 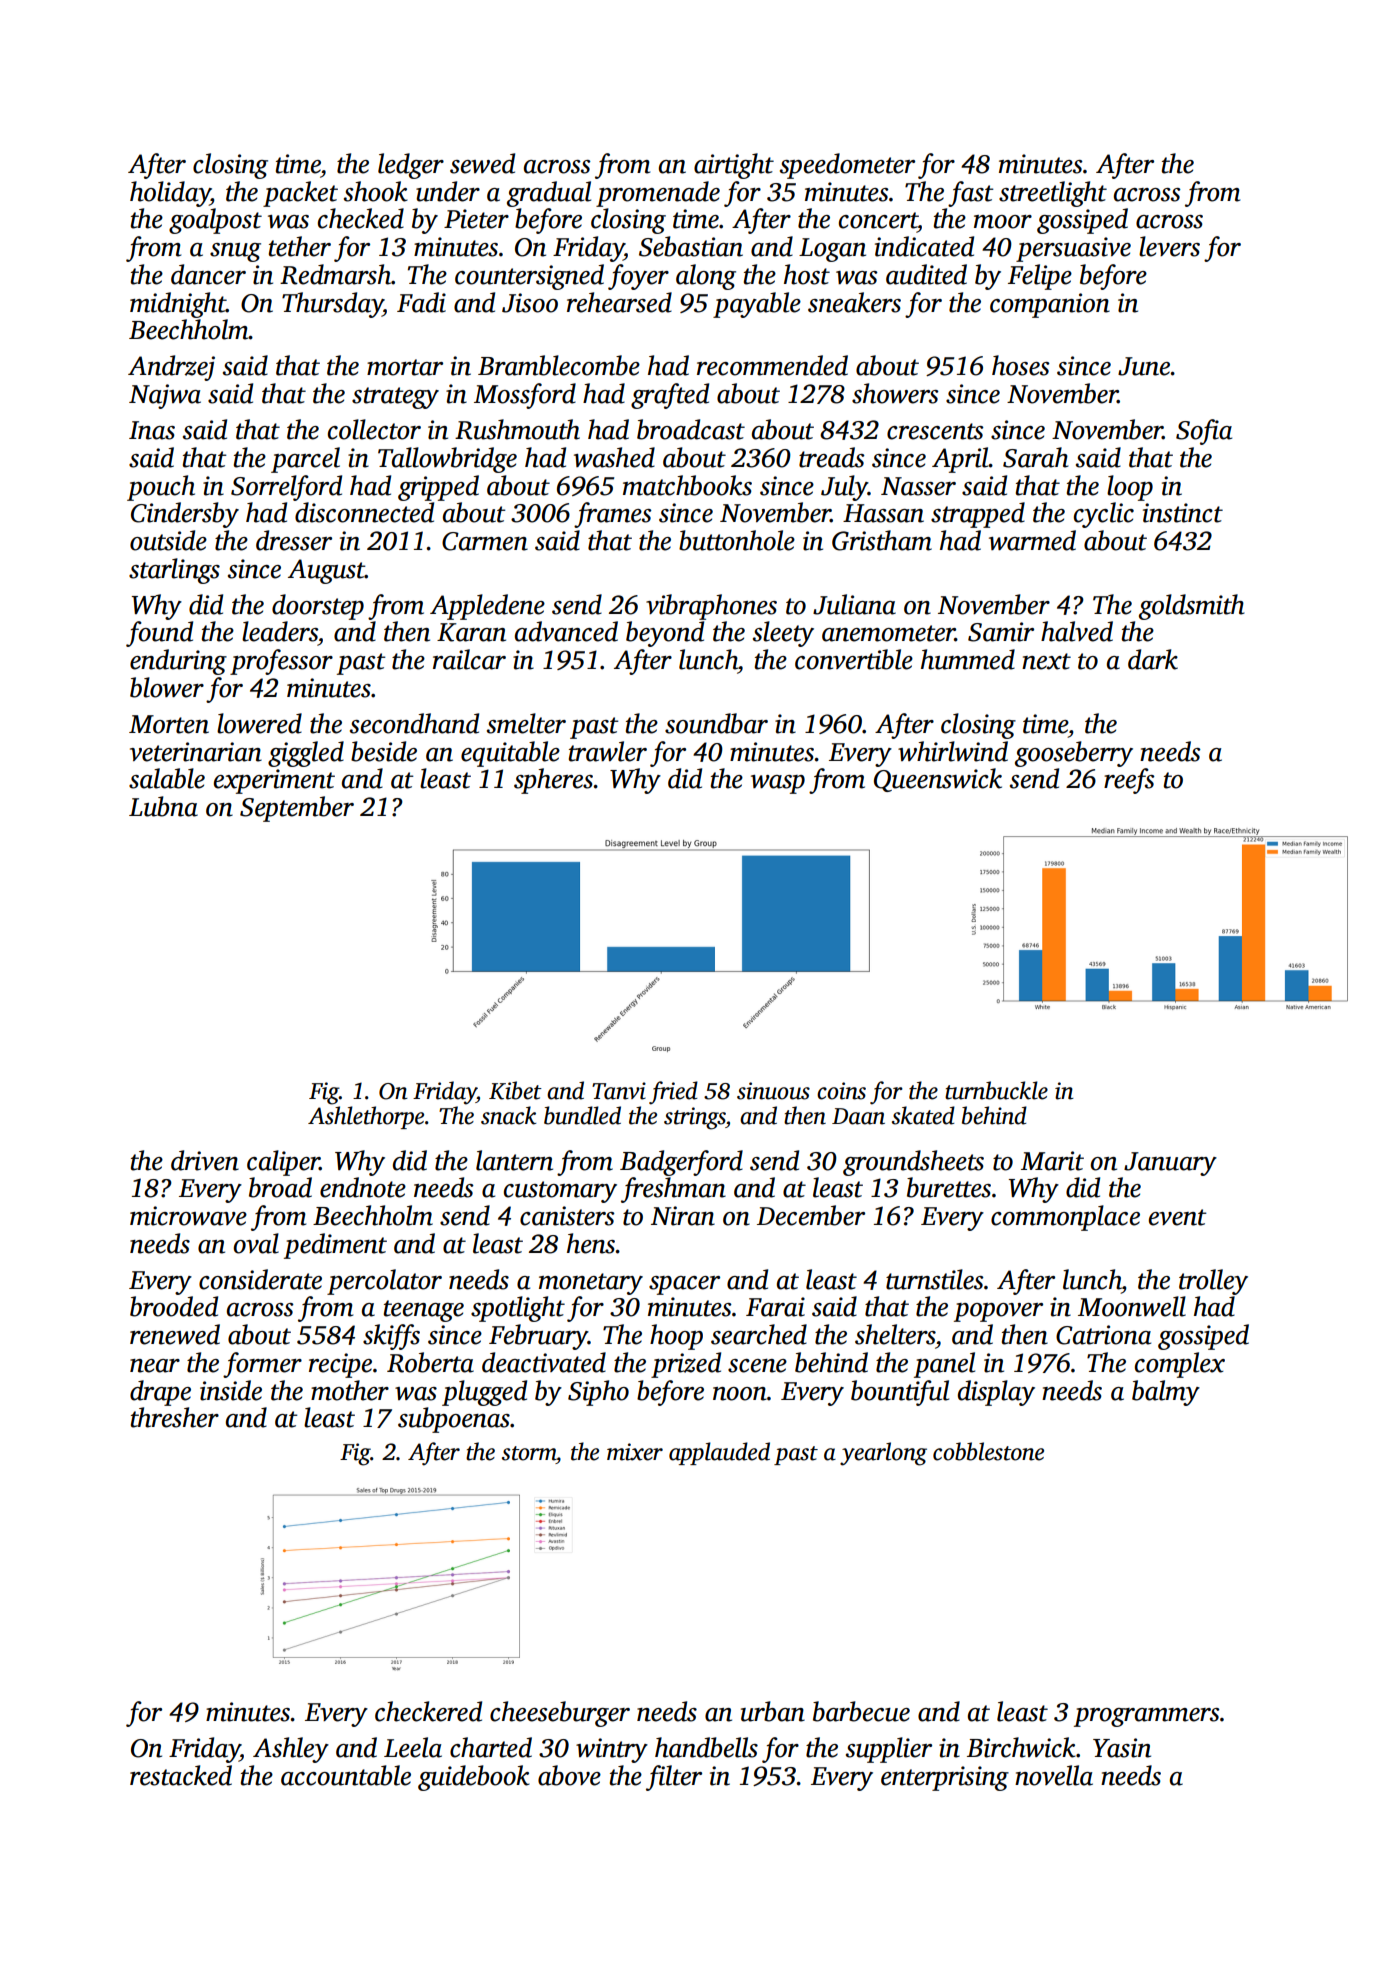 I want to click on packet, so click(x=300, y=194).
